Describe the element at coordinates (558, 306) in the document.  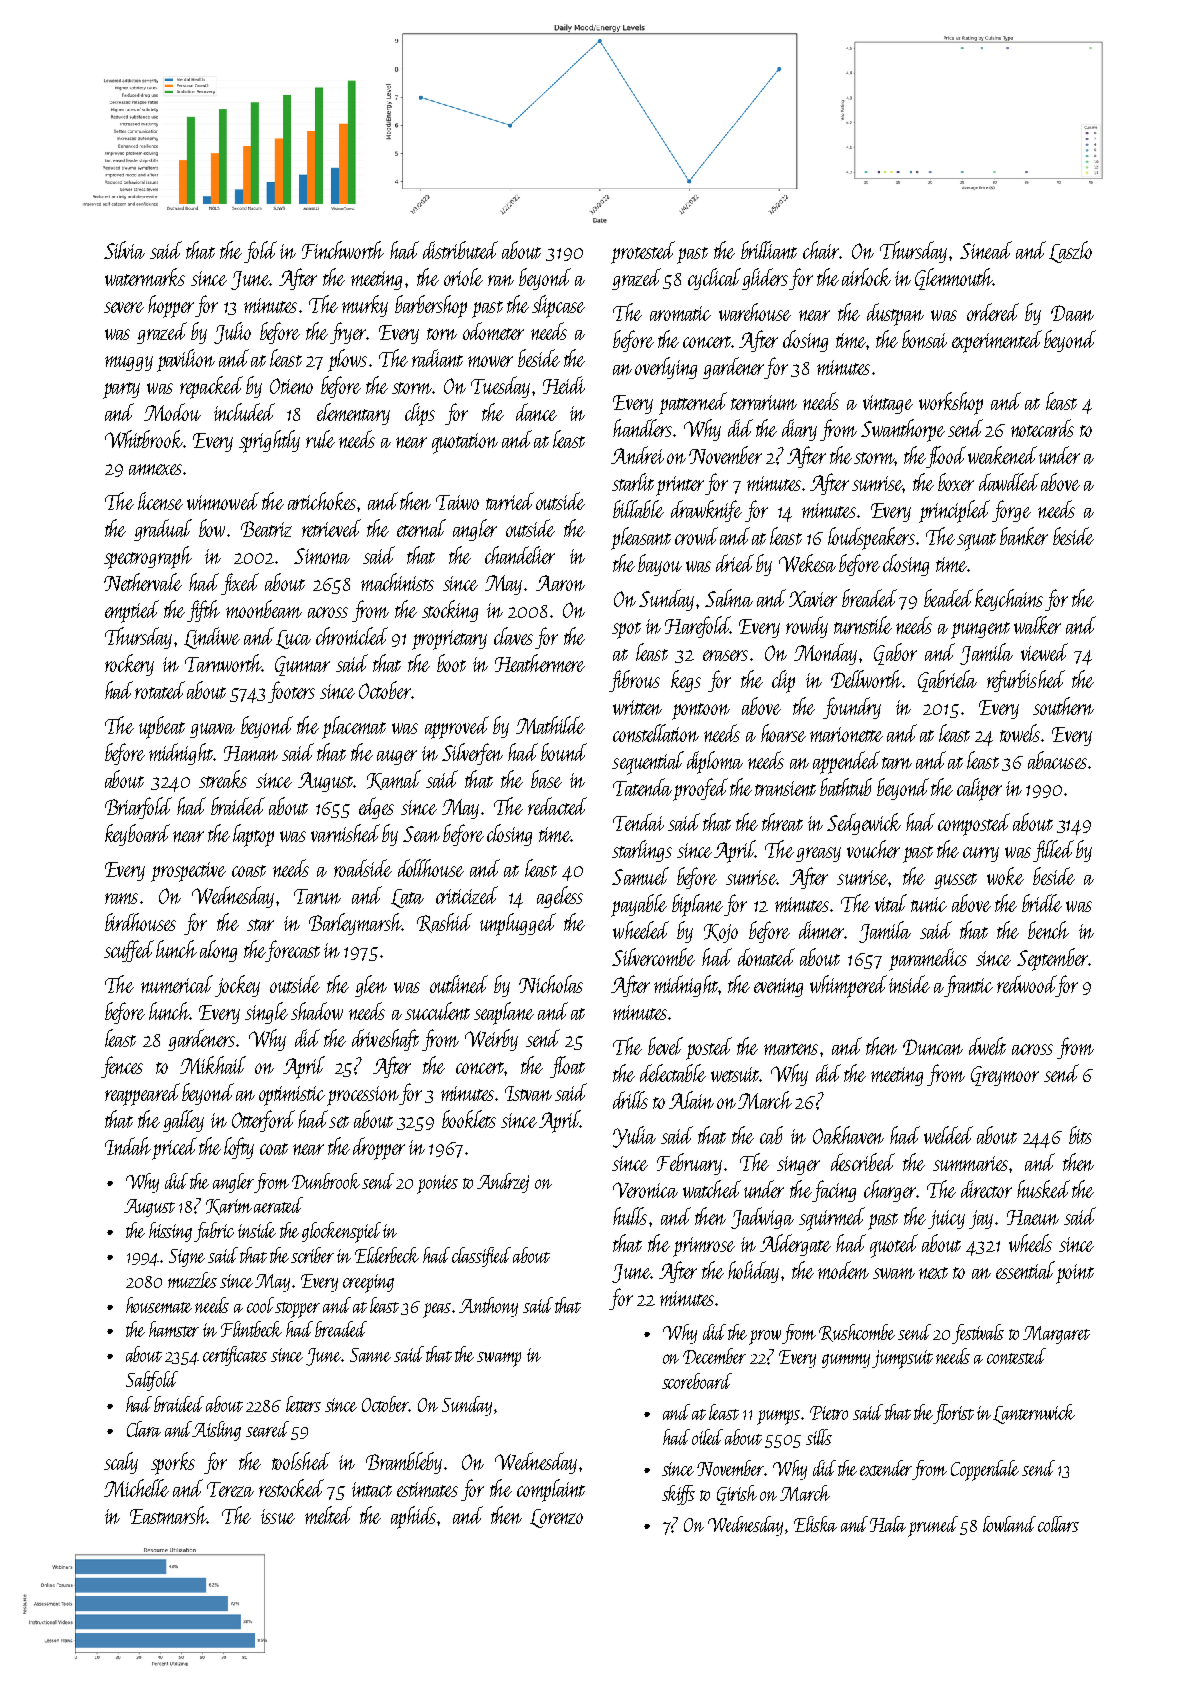
I see `slipcase` at that location.
